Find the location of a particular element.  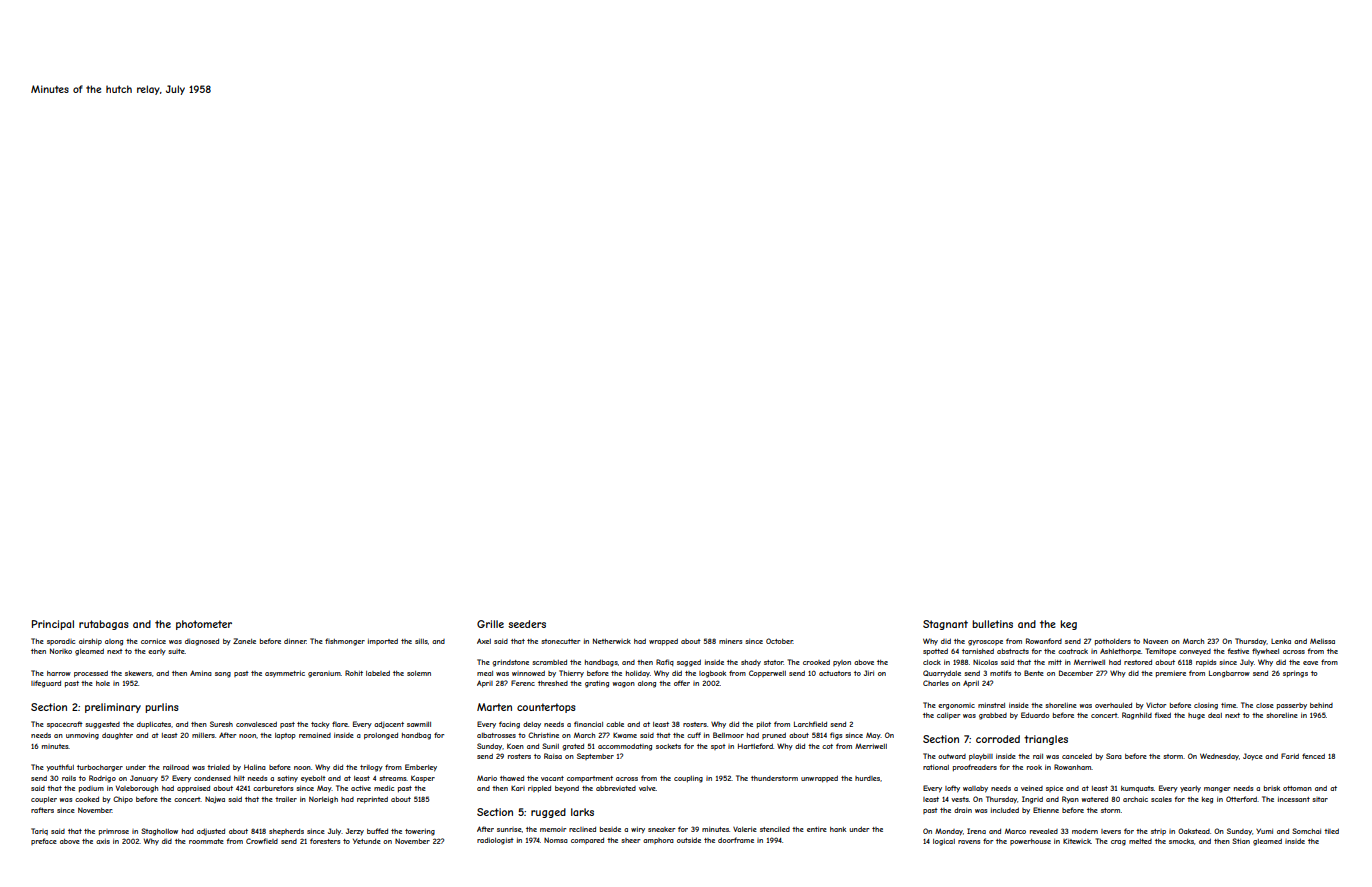

festive is located at coordinates (1238, 651).
